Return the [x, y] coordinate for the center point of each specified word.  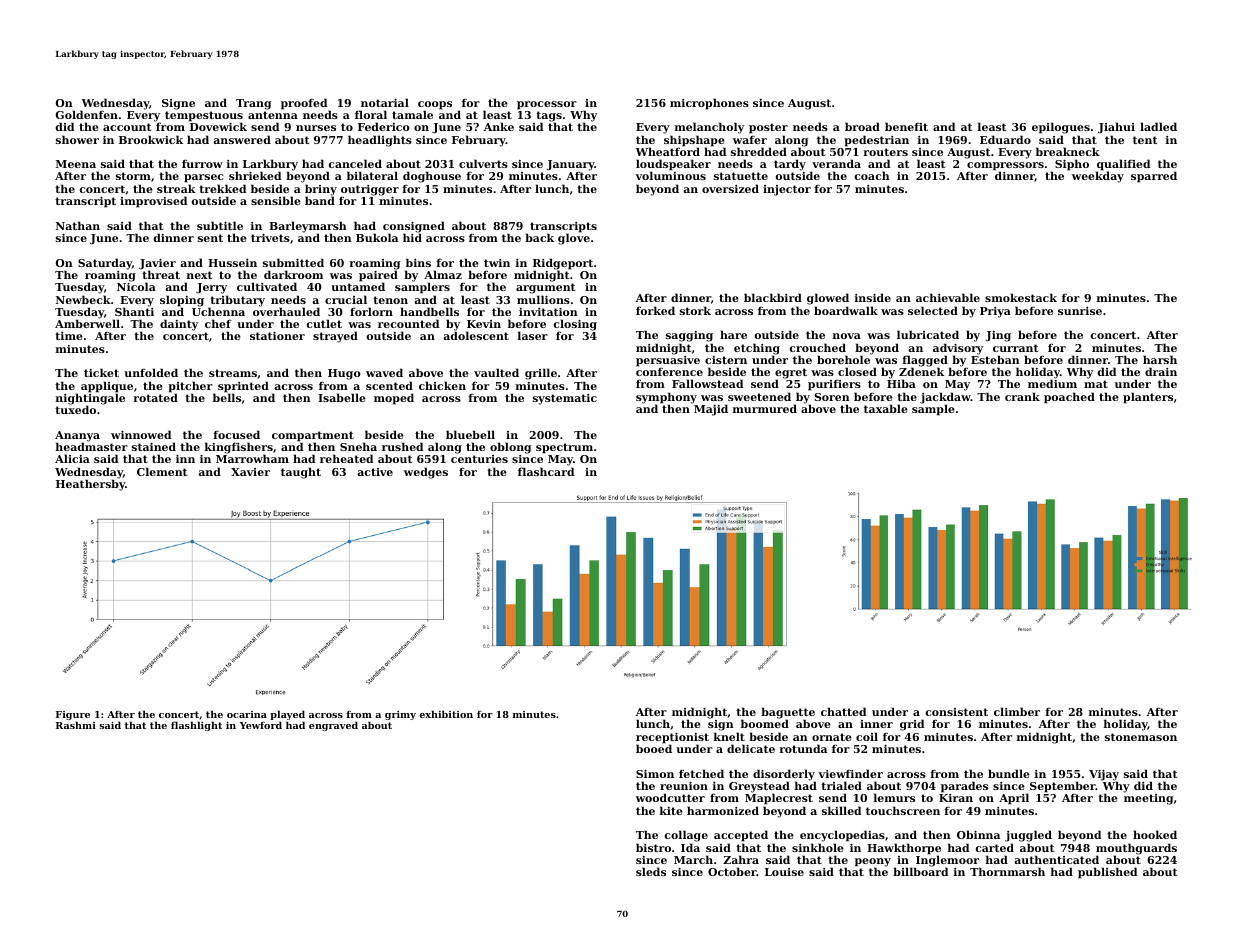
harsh [1160, 359]
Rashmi [76, 725]
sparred [1154, 177]
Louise [784, 872]
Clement [162, 471]
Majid [711, 410]
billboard [920, 872]
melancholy [709, 128]
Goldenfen [87, 114]
